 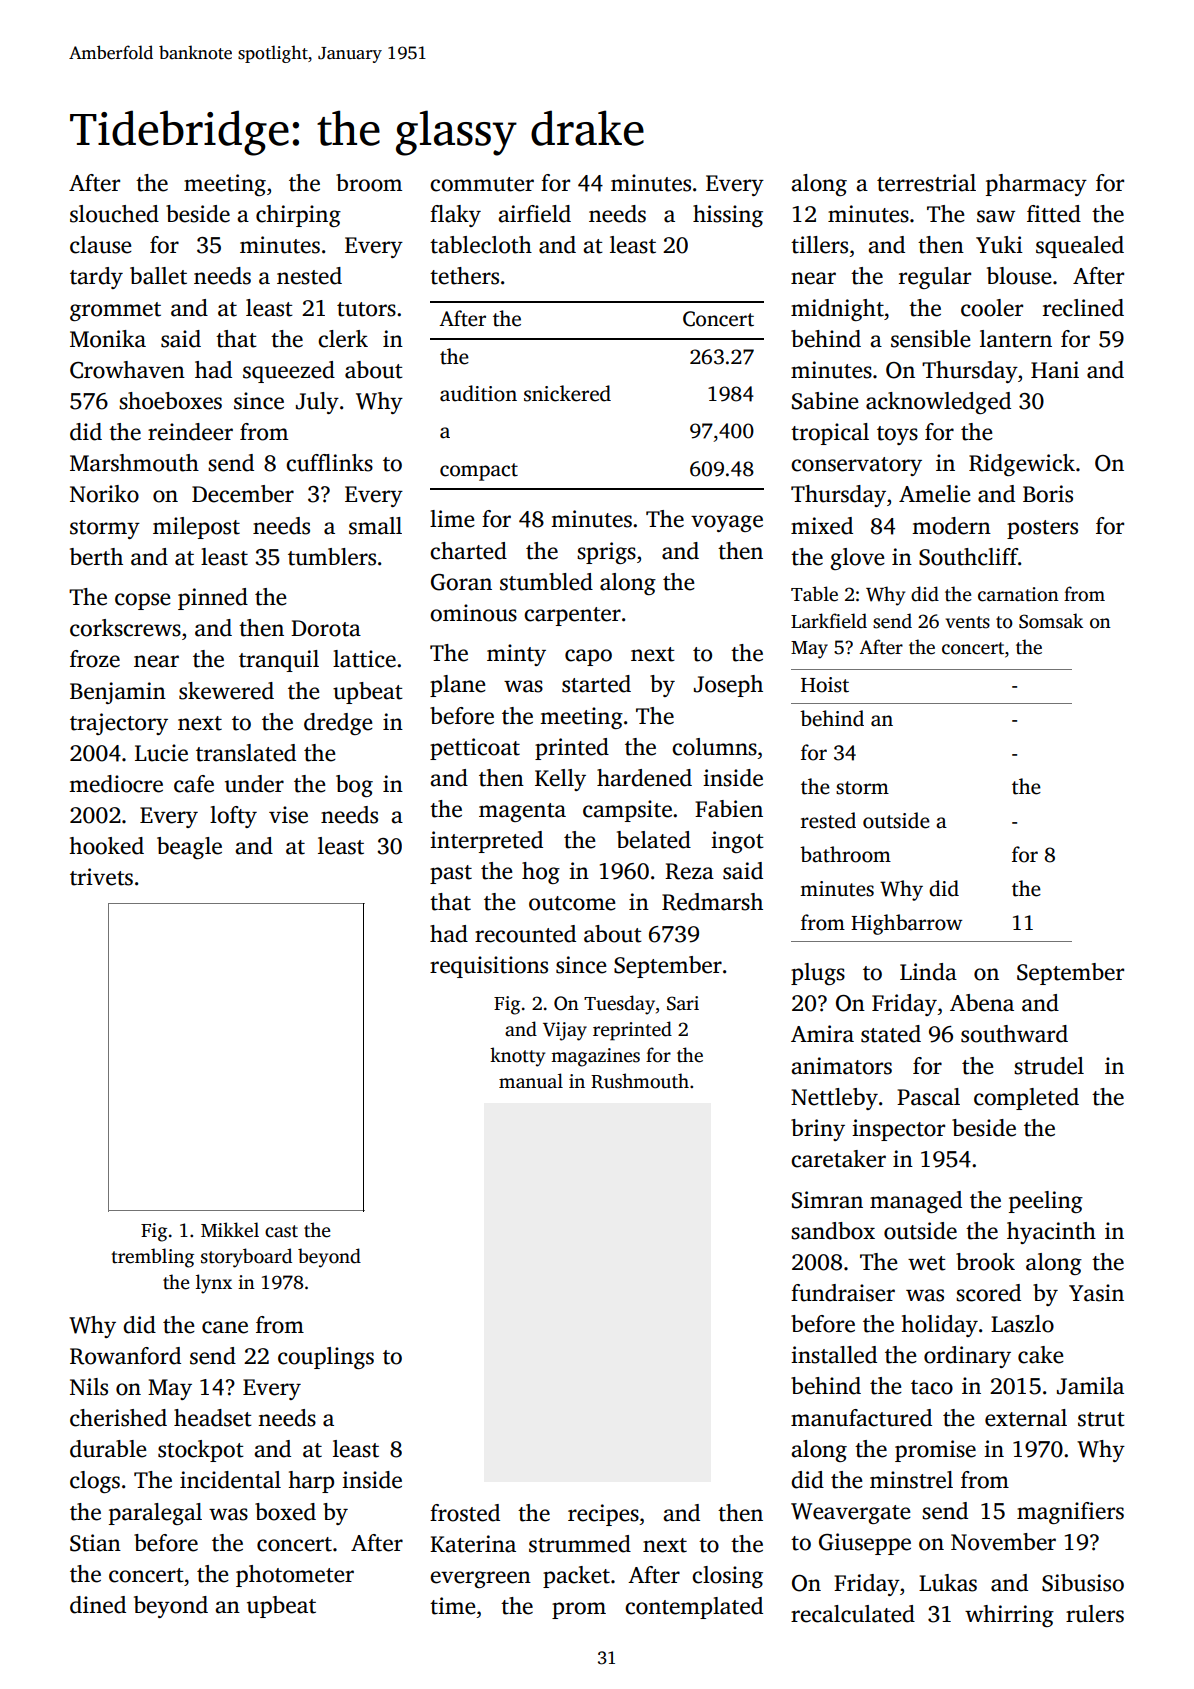 I want to click on cast, so click(x=281, y=1231).
